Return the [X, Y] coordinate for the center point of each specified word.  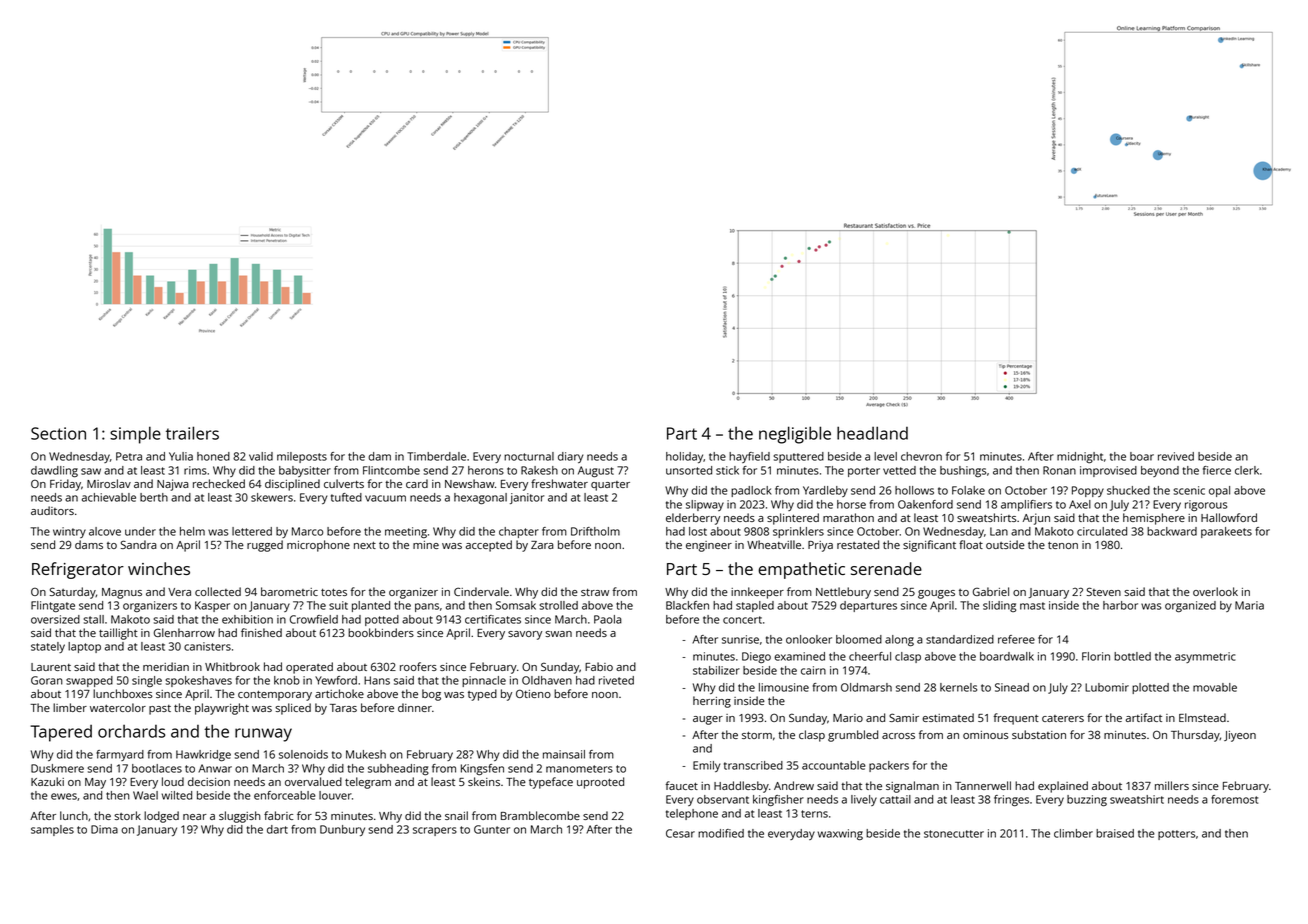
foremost [1234, 799]
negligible [795, 435]
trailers [192, 433]
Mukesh [366, 754]
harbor [1120, 605]
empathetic [801, 570]
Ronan [1059, 470]
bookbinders [381, 632]
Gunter [492, 829]
